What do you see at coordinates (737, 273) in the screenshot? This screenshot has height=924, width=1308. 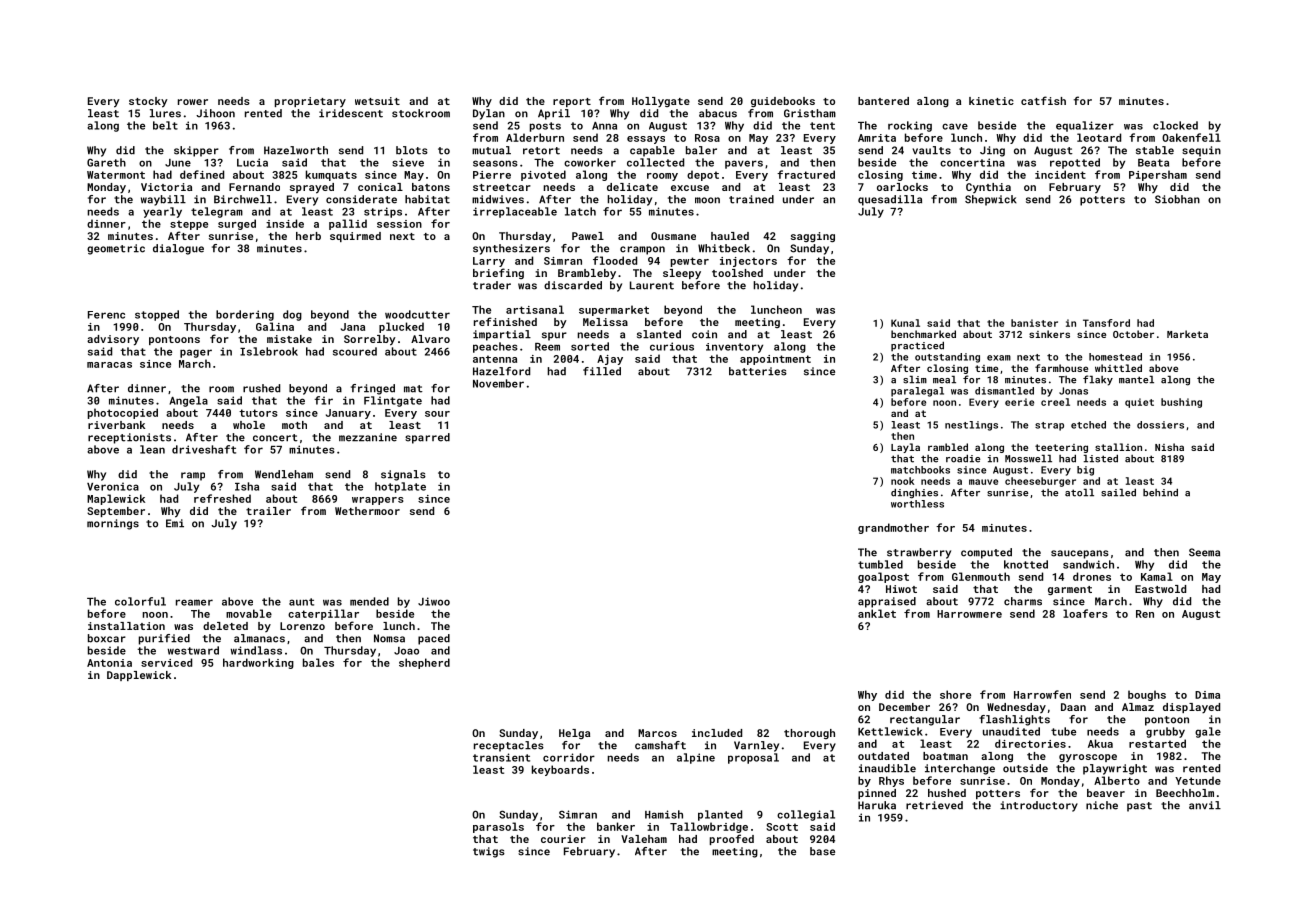 I see `toolshed` at bounding box center [737, 273].
